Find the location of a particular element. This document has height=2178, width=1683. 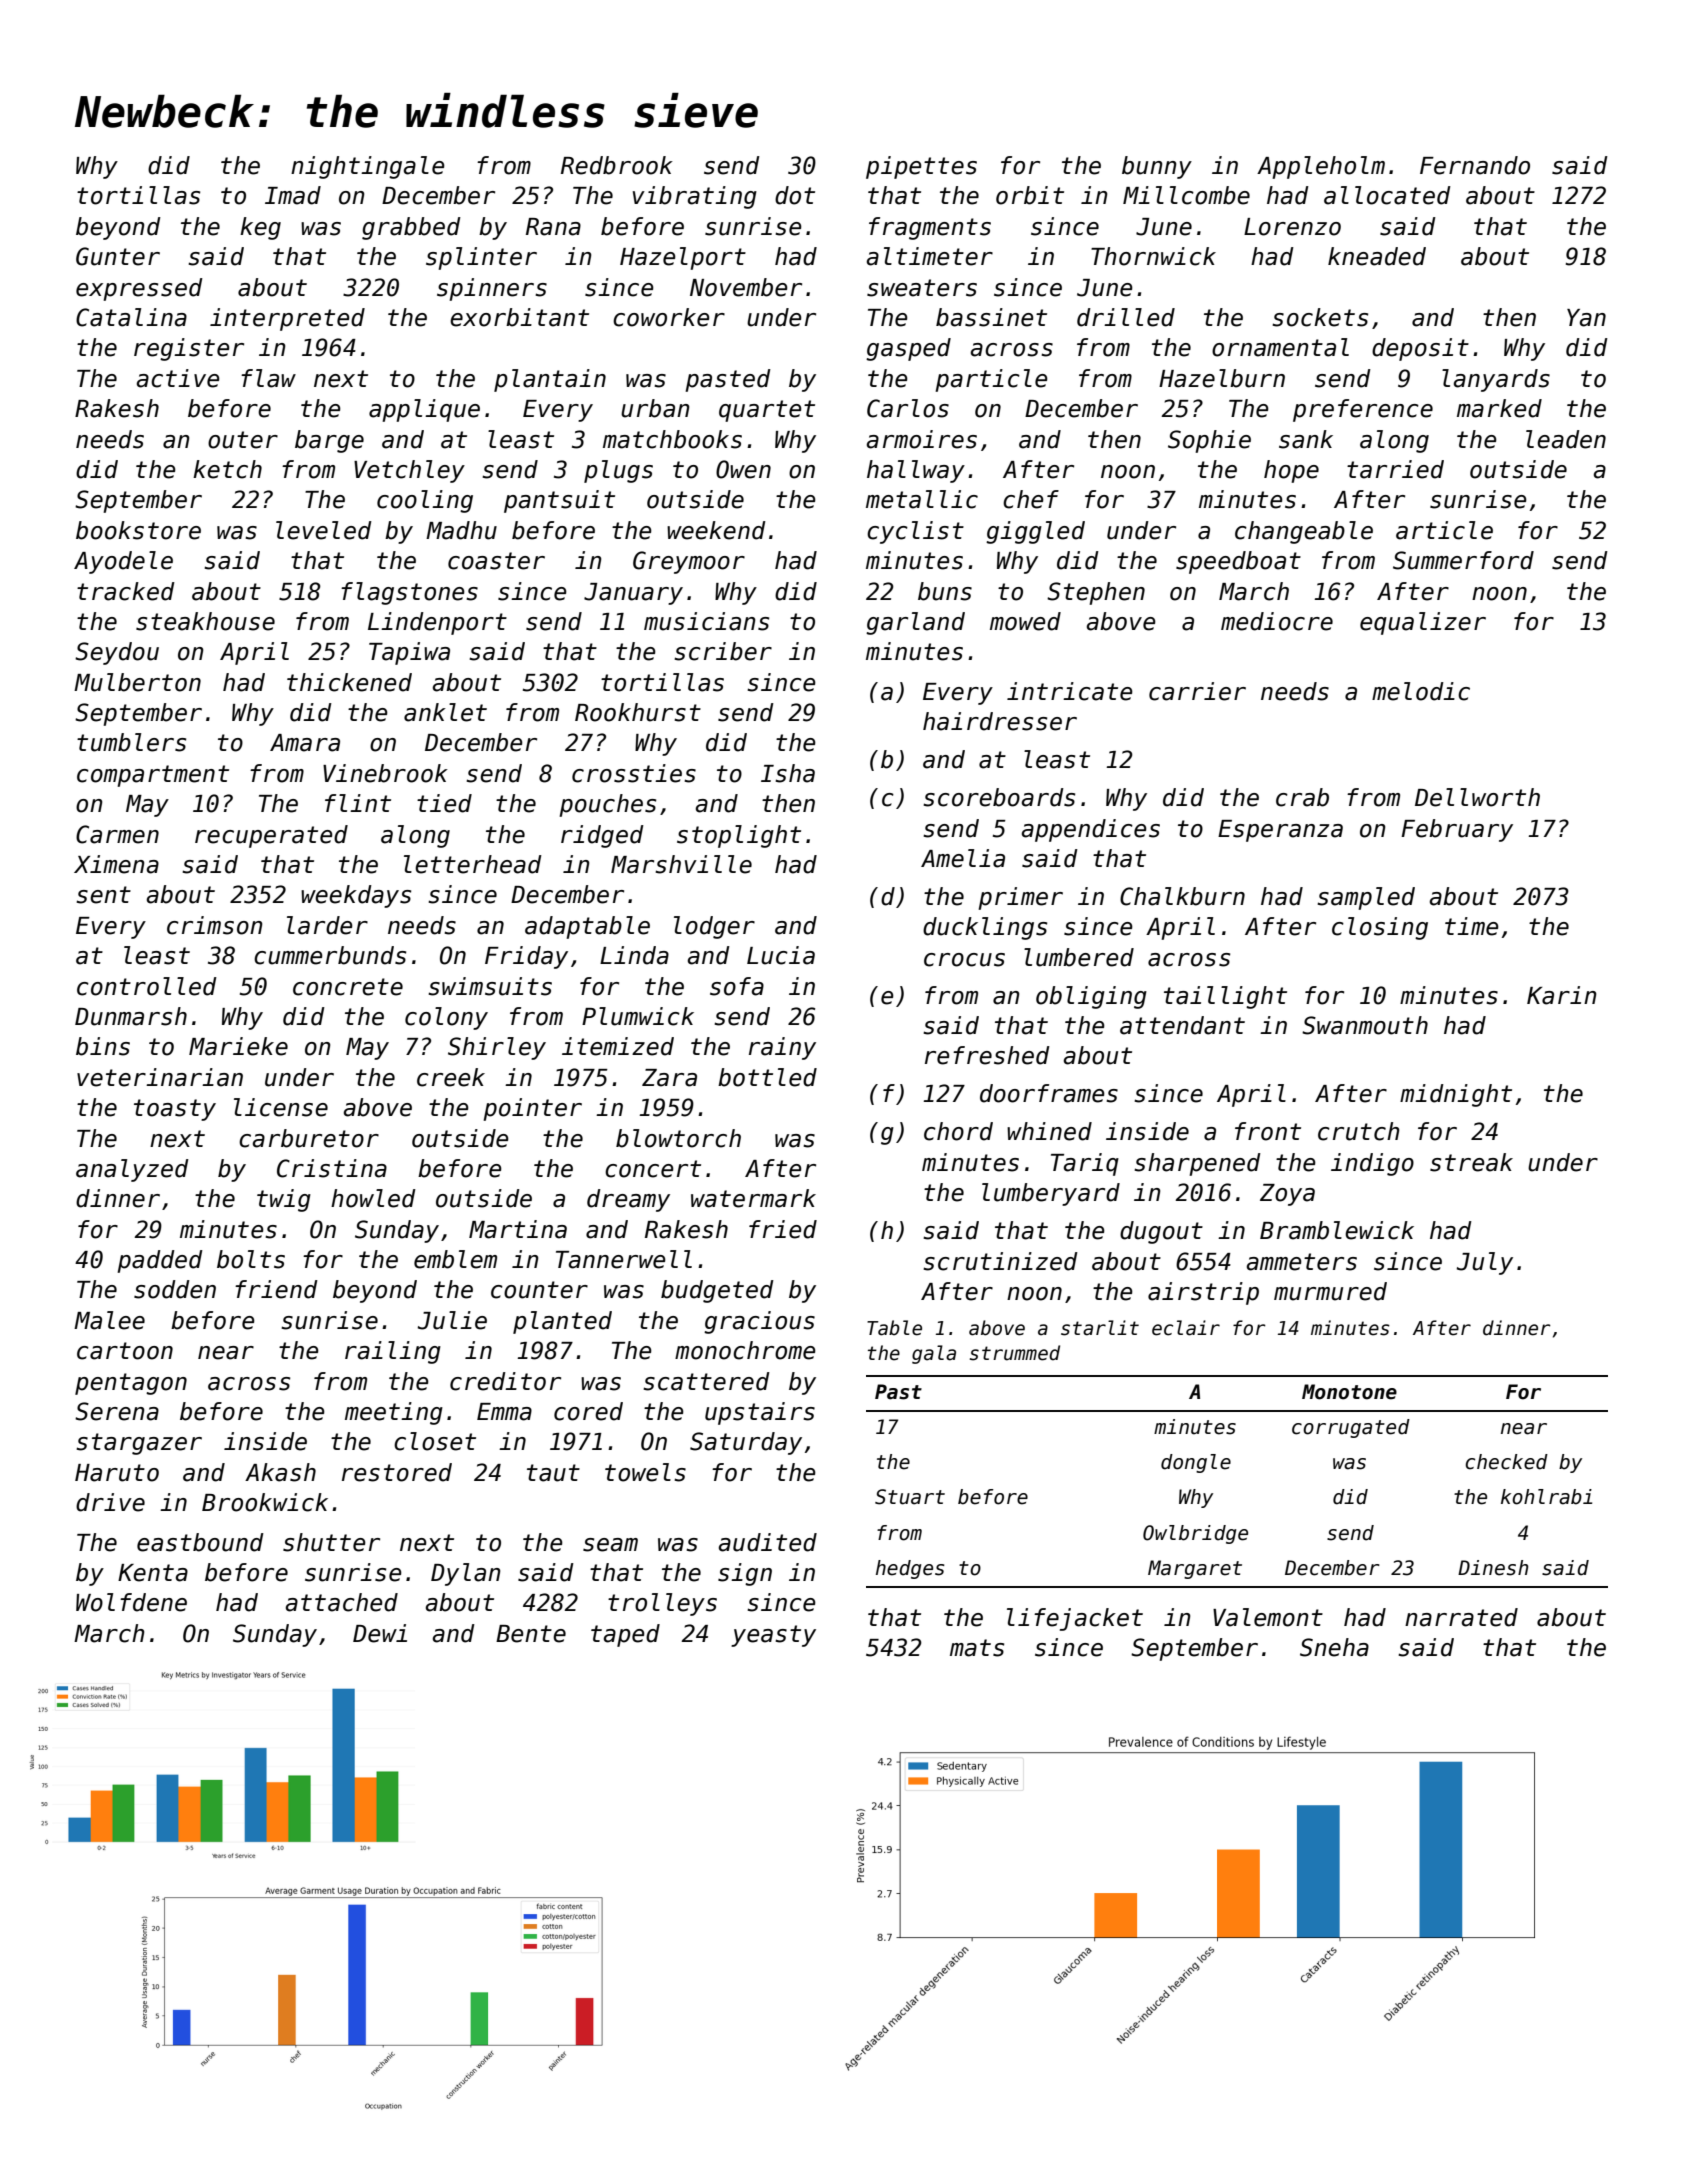

primer is located at coordinates (1020, 898).
